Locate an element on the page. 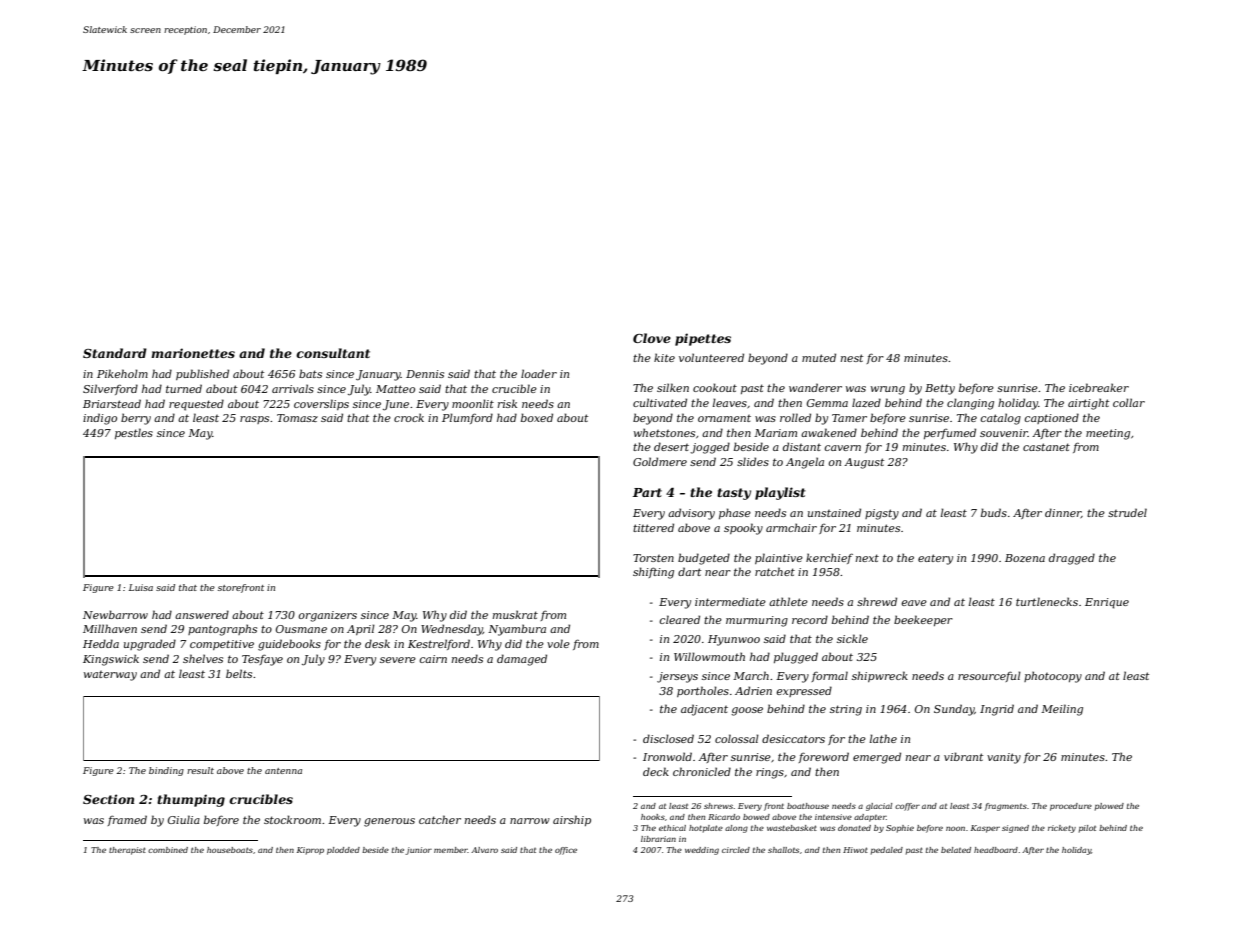  consultant is located at coordinates (333, 353).
